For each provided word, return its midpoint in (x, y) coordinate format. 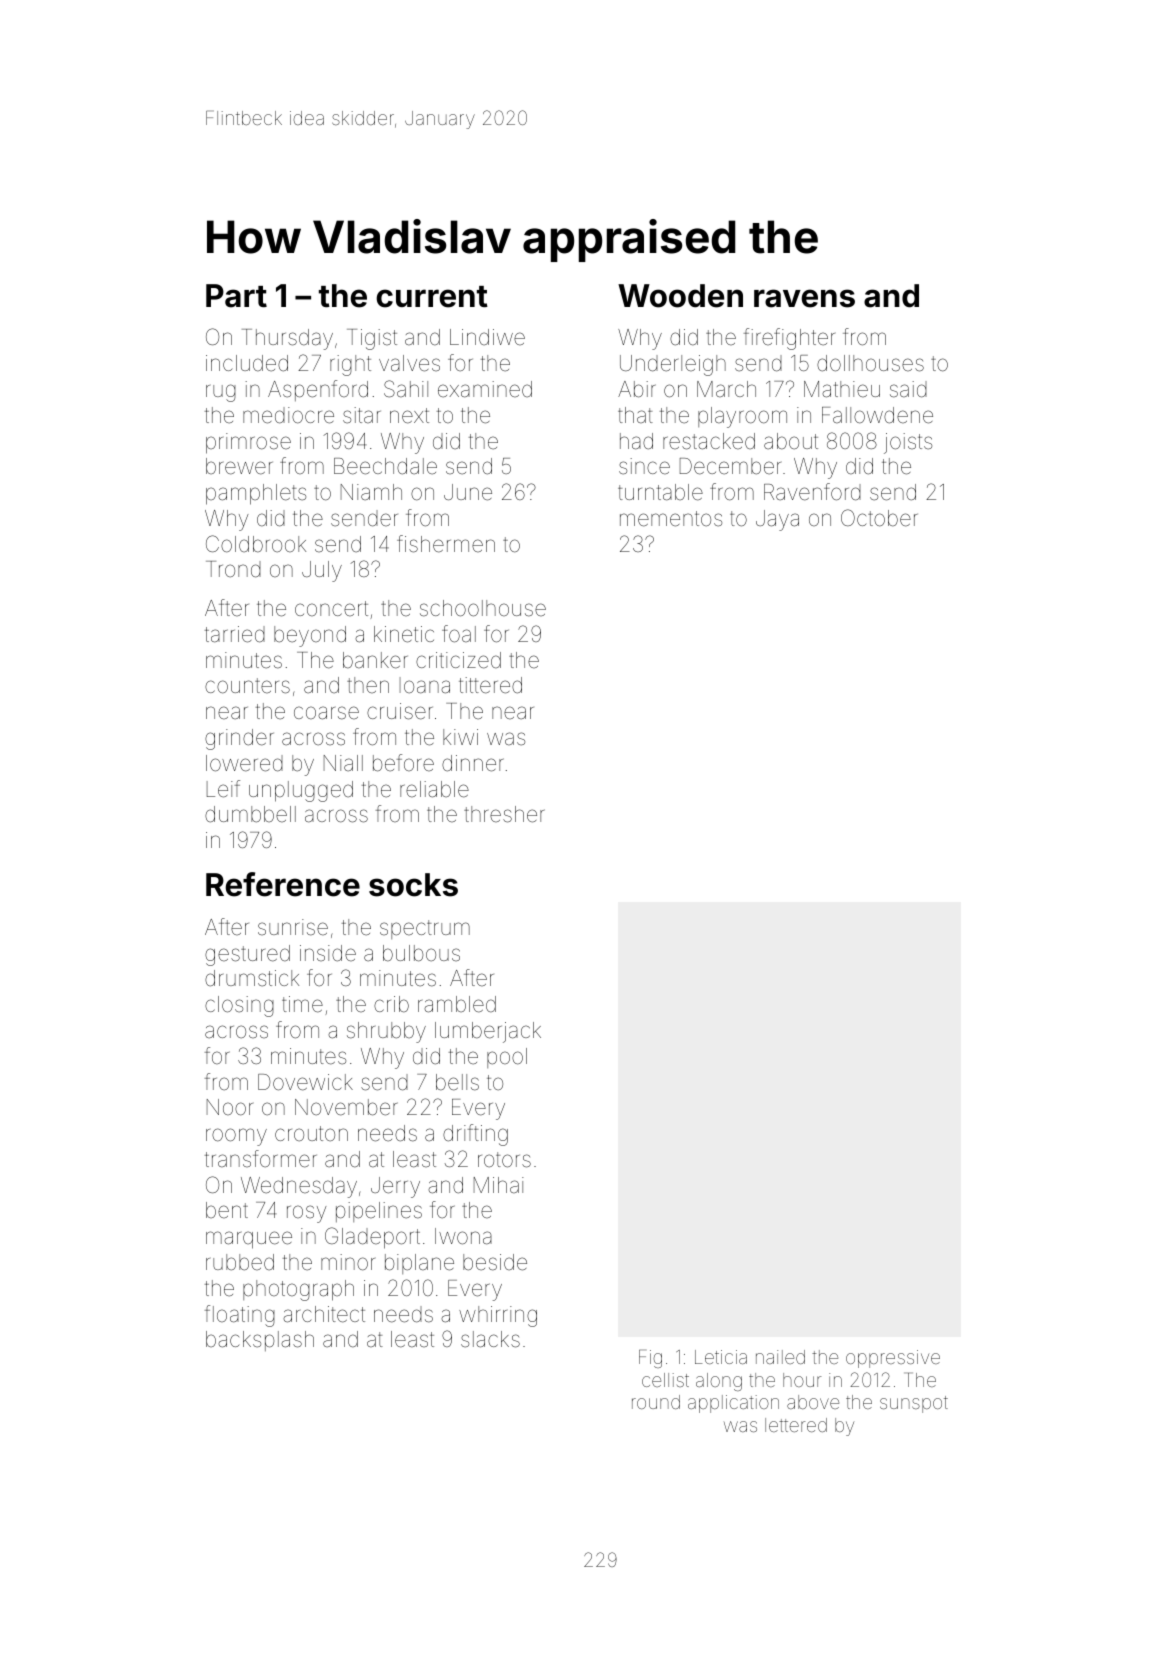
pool (507, 1058)
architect (324, 1314)
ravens (804, 298)
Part (236, 296)
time (302, 1004)
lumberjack (488, 1032)
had (636, 441)
